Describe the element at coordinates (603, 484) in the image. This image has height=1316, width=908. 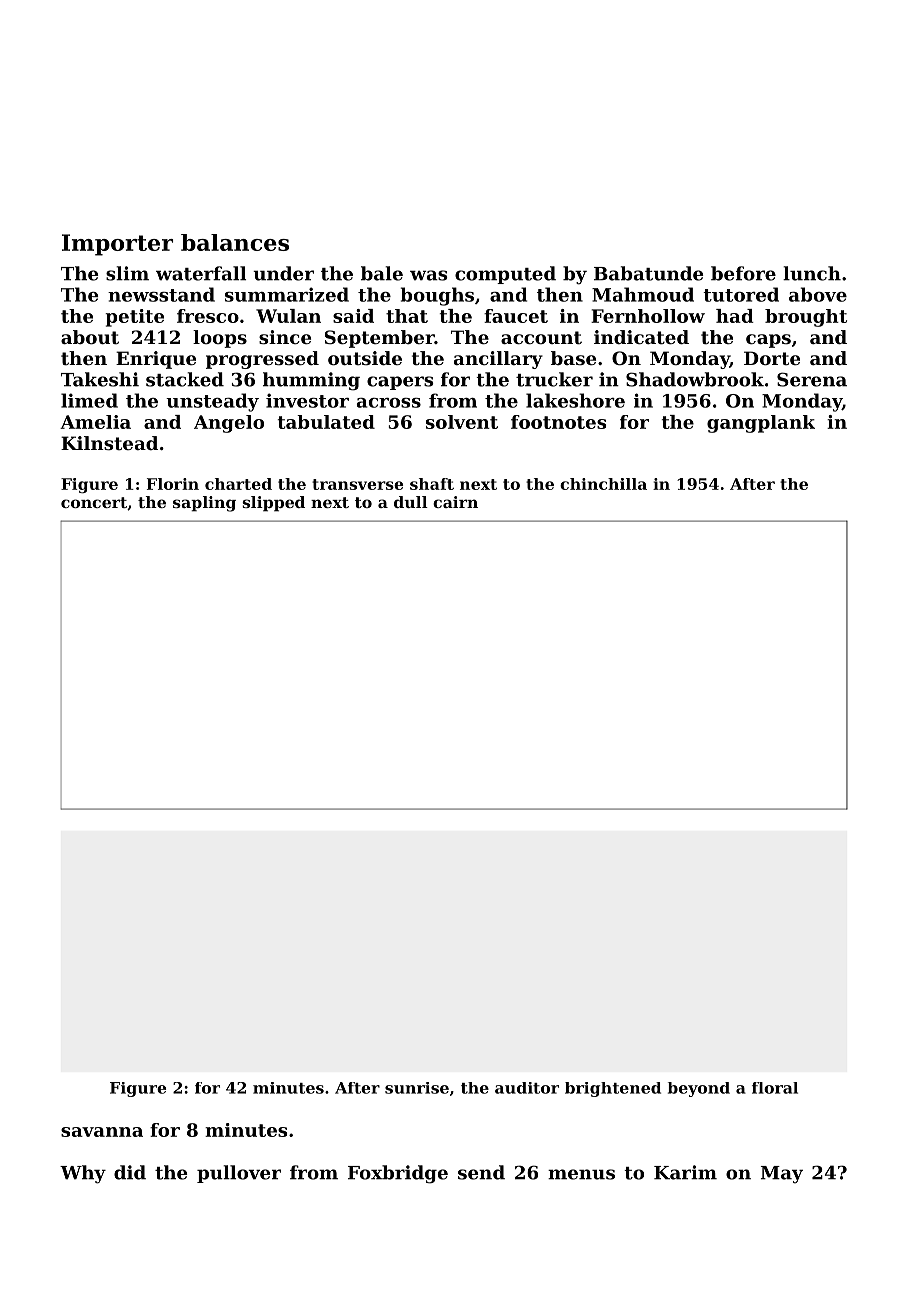
I see `chinchilla` at that location.
